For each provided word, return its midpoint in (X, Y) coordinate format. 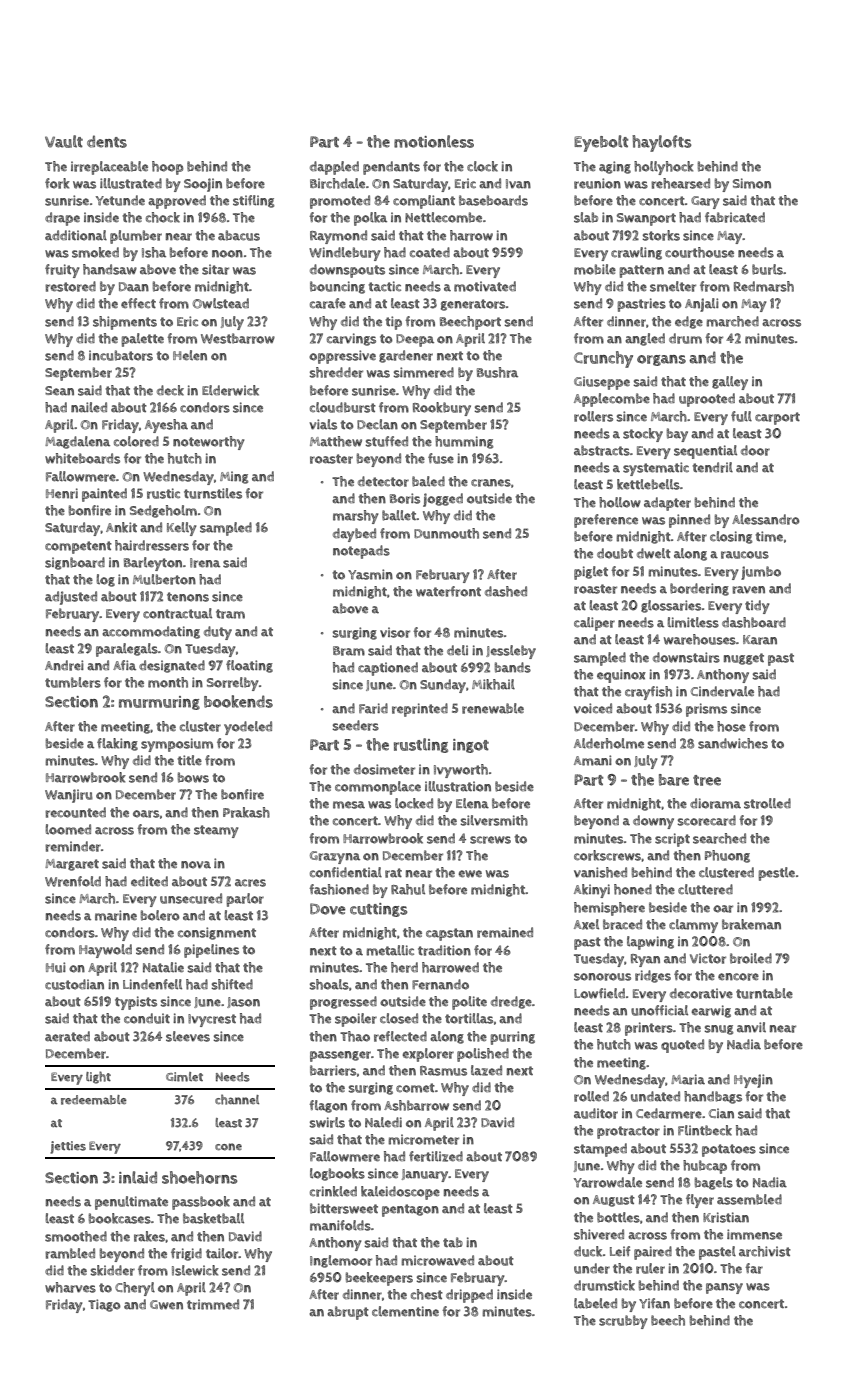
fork (57, 183)
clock (482, 166)
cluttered (705, 889)
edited (149, 881)
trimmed (213, 1304)
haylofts (661, 143)
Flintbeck (705, 1130)
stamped (600, 1150)
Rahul (408, 889)
